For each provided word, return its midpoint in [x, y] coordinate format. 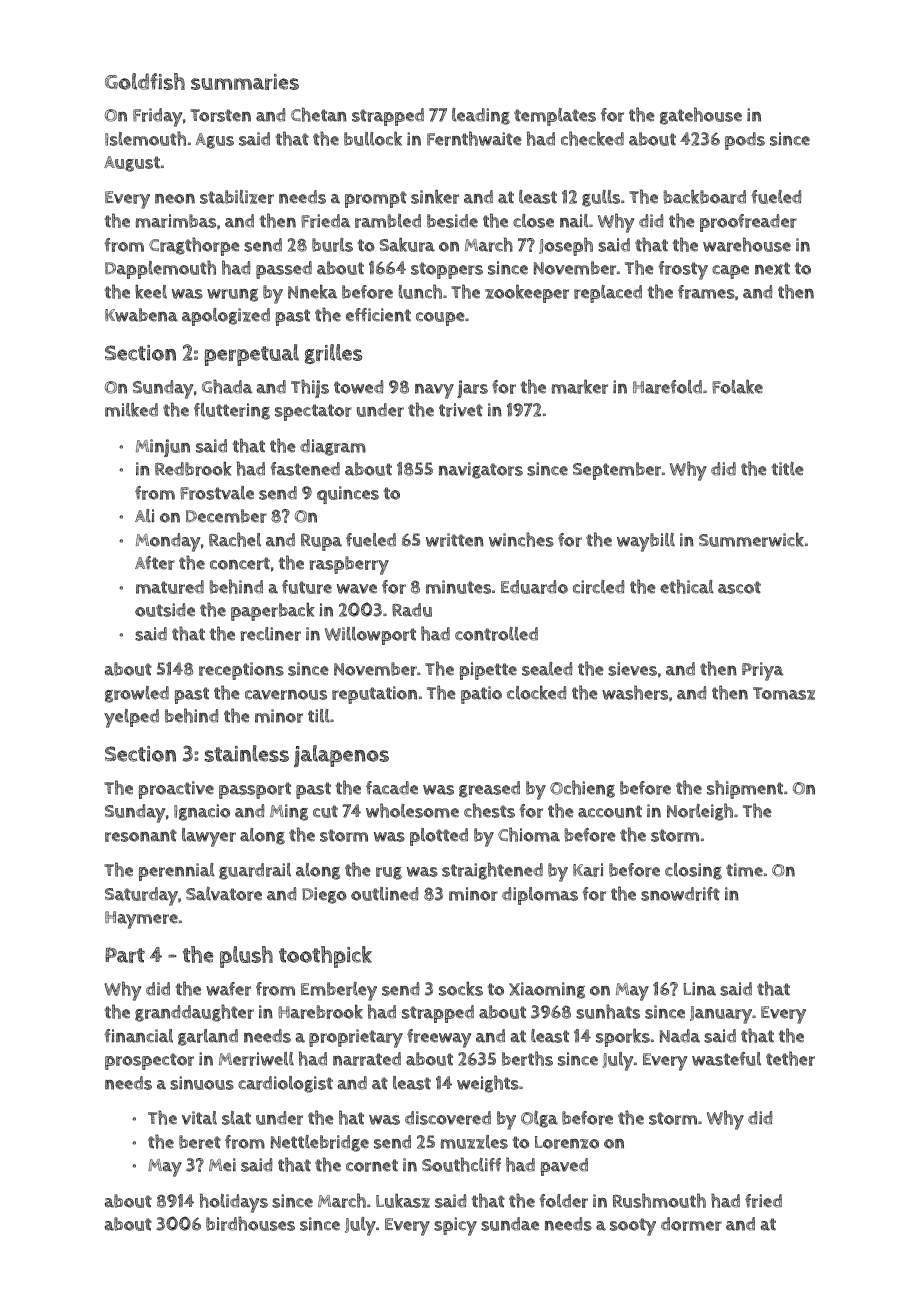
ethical [687, 586]
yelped [131, 718]
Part [125, 955]
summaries [245, 82]
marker [580, 386]
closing [693, 871]
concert [240, 563]
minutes [458, 587]
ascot [739, 587]
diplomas [540, 896]
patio [481, 695]
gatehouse [701, 116]
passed [284, 270]
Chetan [319, 114]
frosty [683, 270]
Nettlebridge [320, 1143]
